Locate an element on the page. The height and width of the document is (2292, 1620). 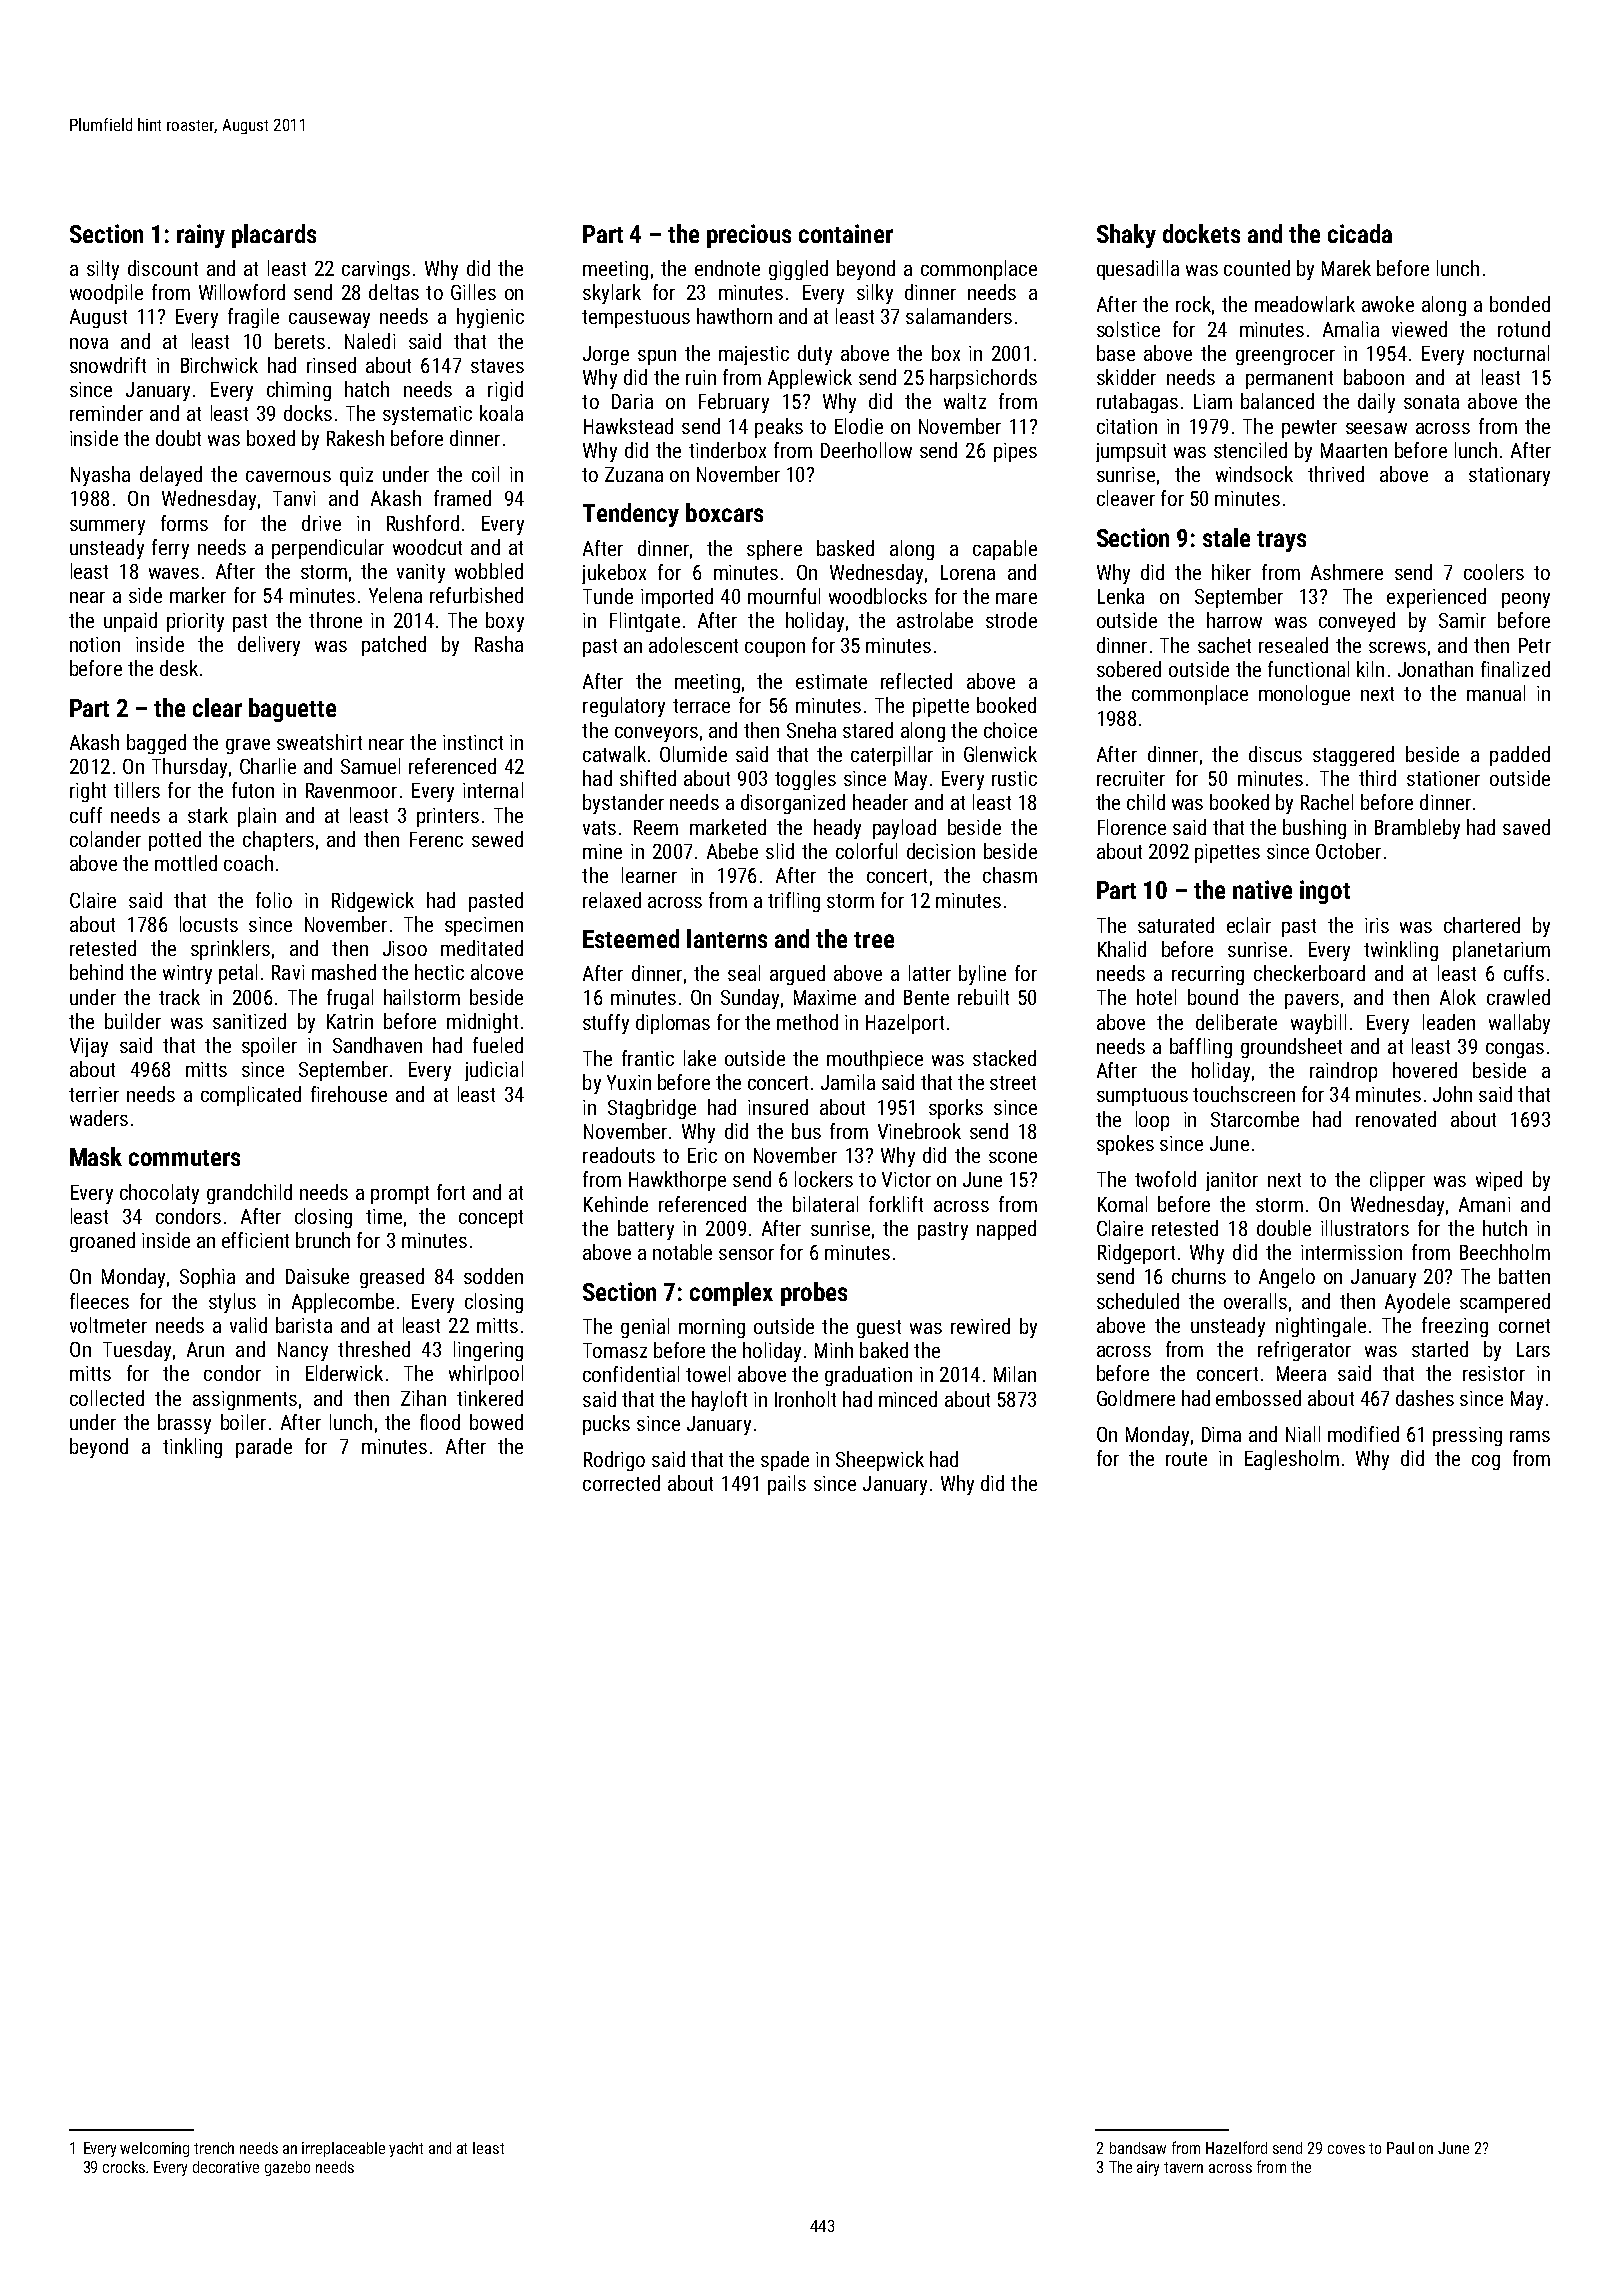
irreplaceable is located at coordinates (343, 2149).
